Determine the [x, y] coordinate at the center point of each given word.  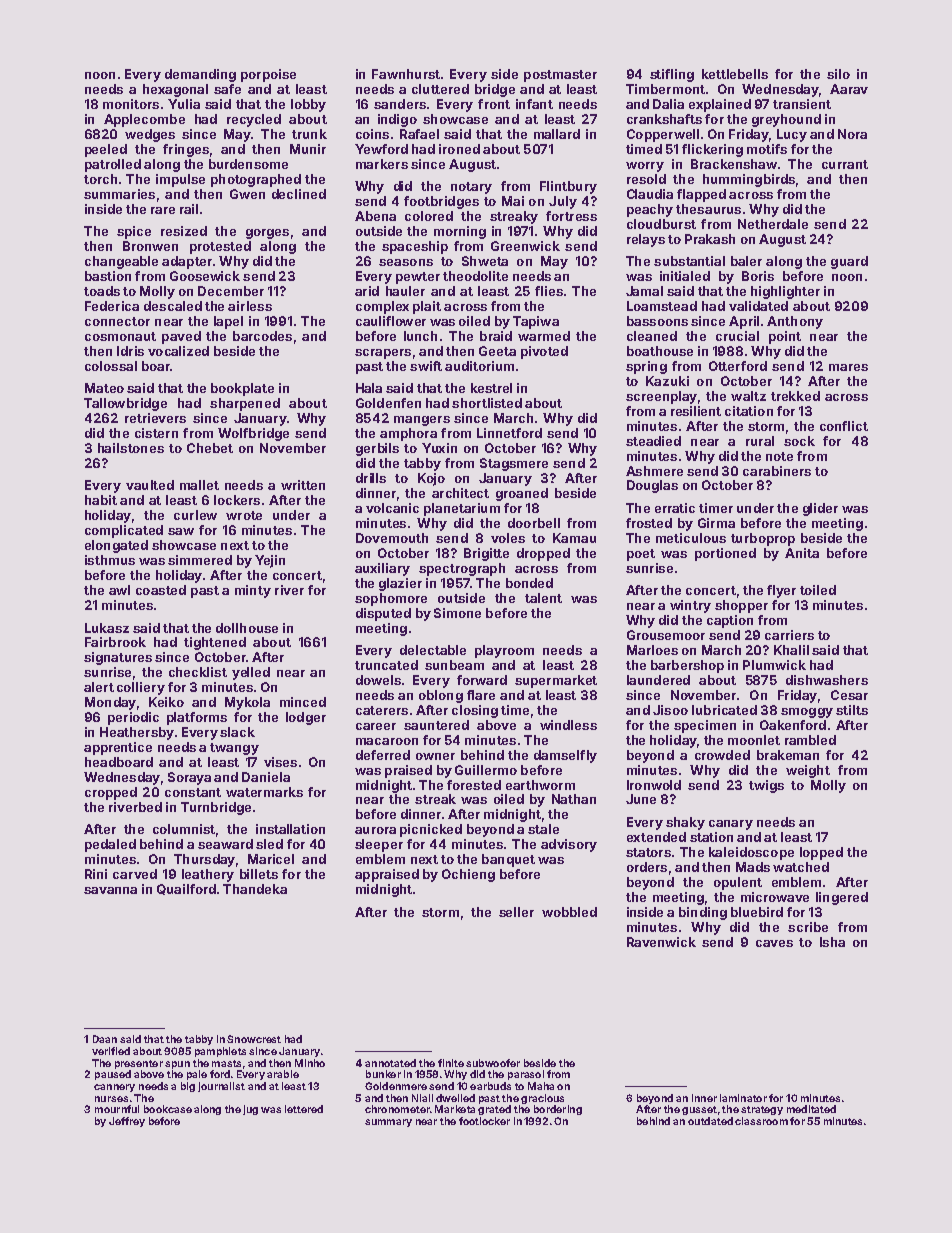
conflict [844, 426]
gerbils [377, 449]
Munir [308, 149]
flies [549, 291]
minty [253, 591]
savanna [110, 890]
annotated [390, 1063]
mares [848, 367]
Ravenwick [661, 942]
